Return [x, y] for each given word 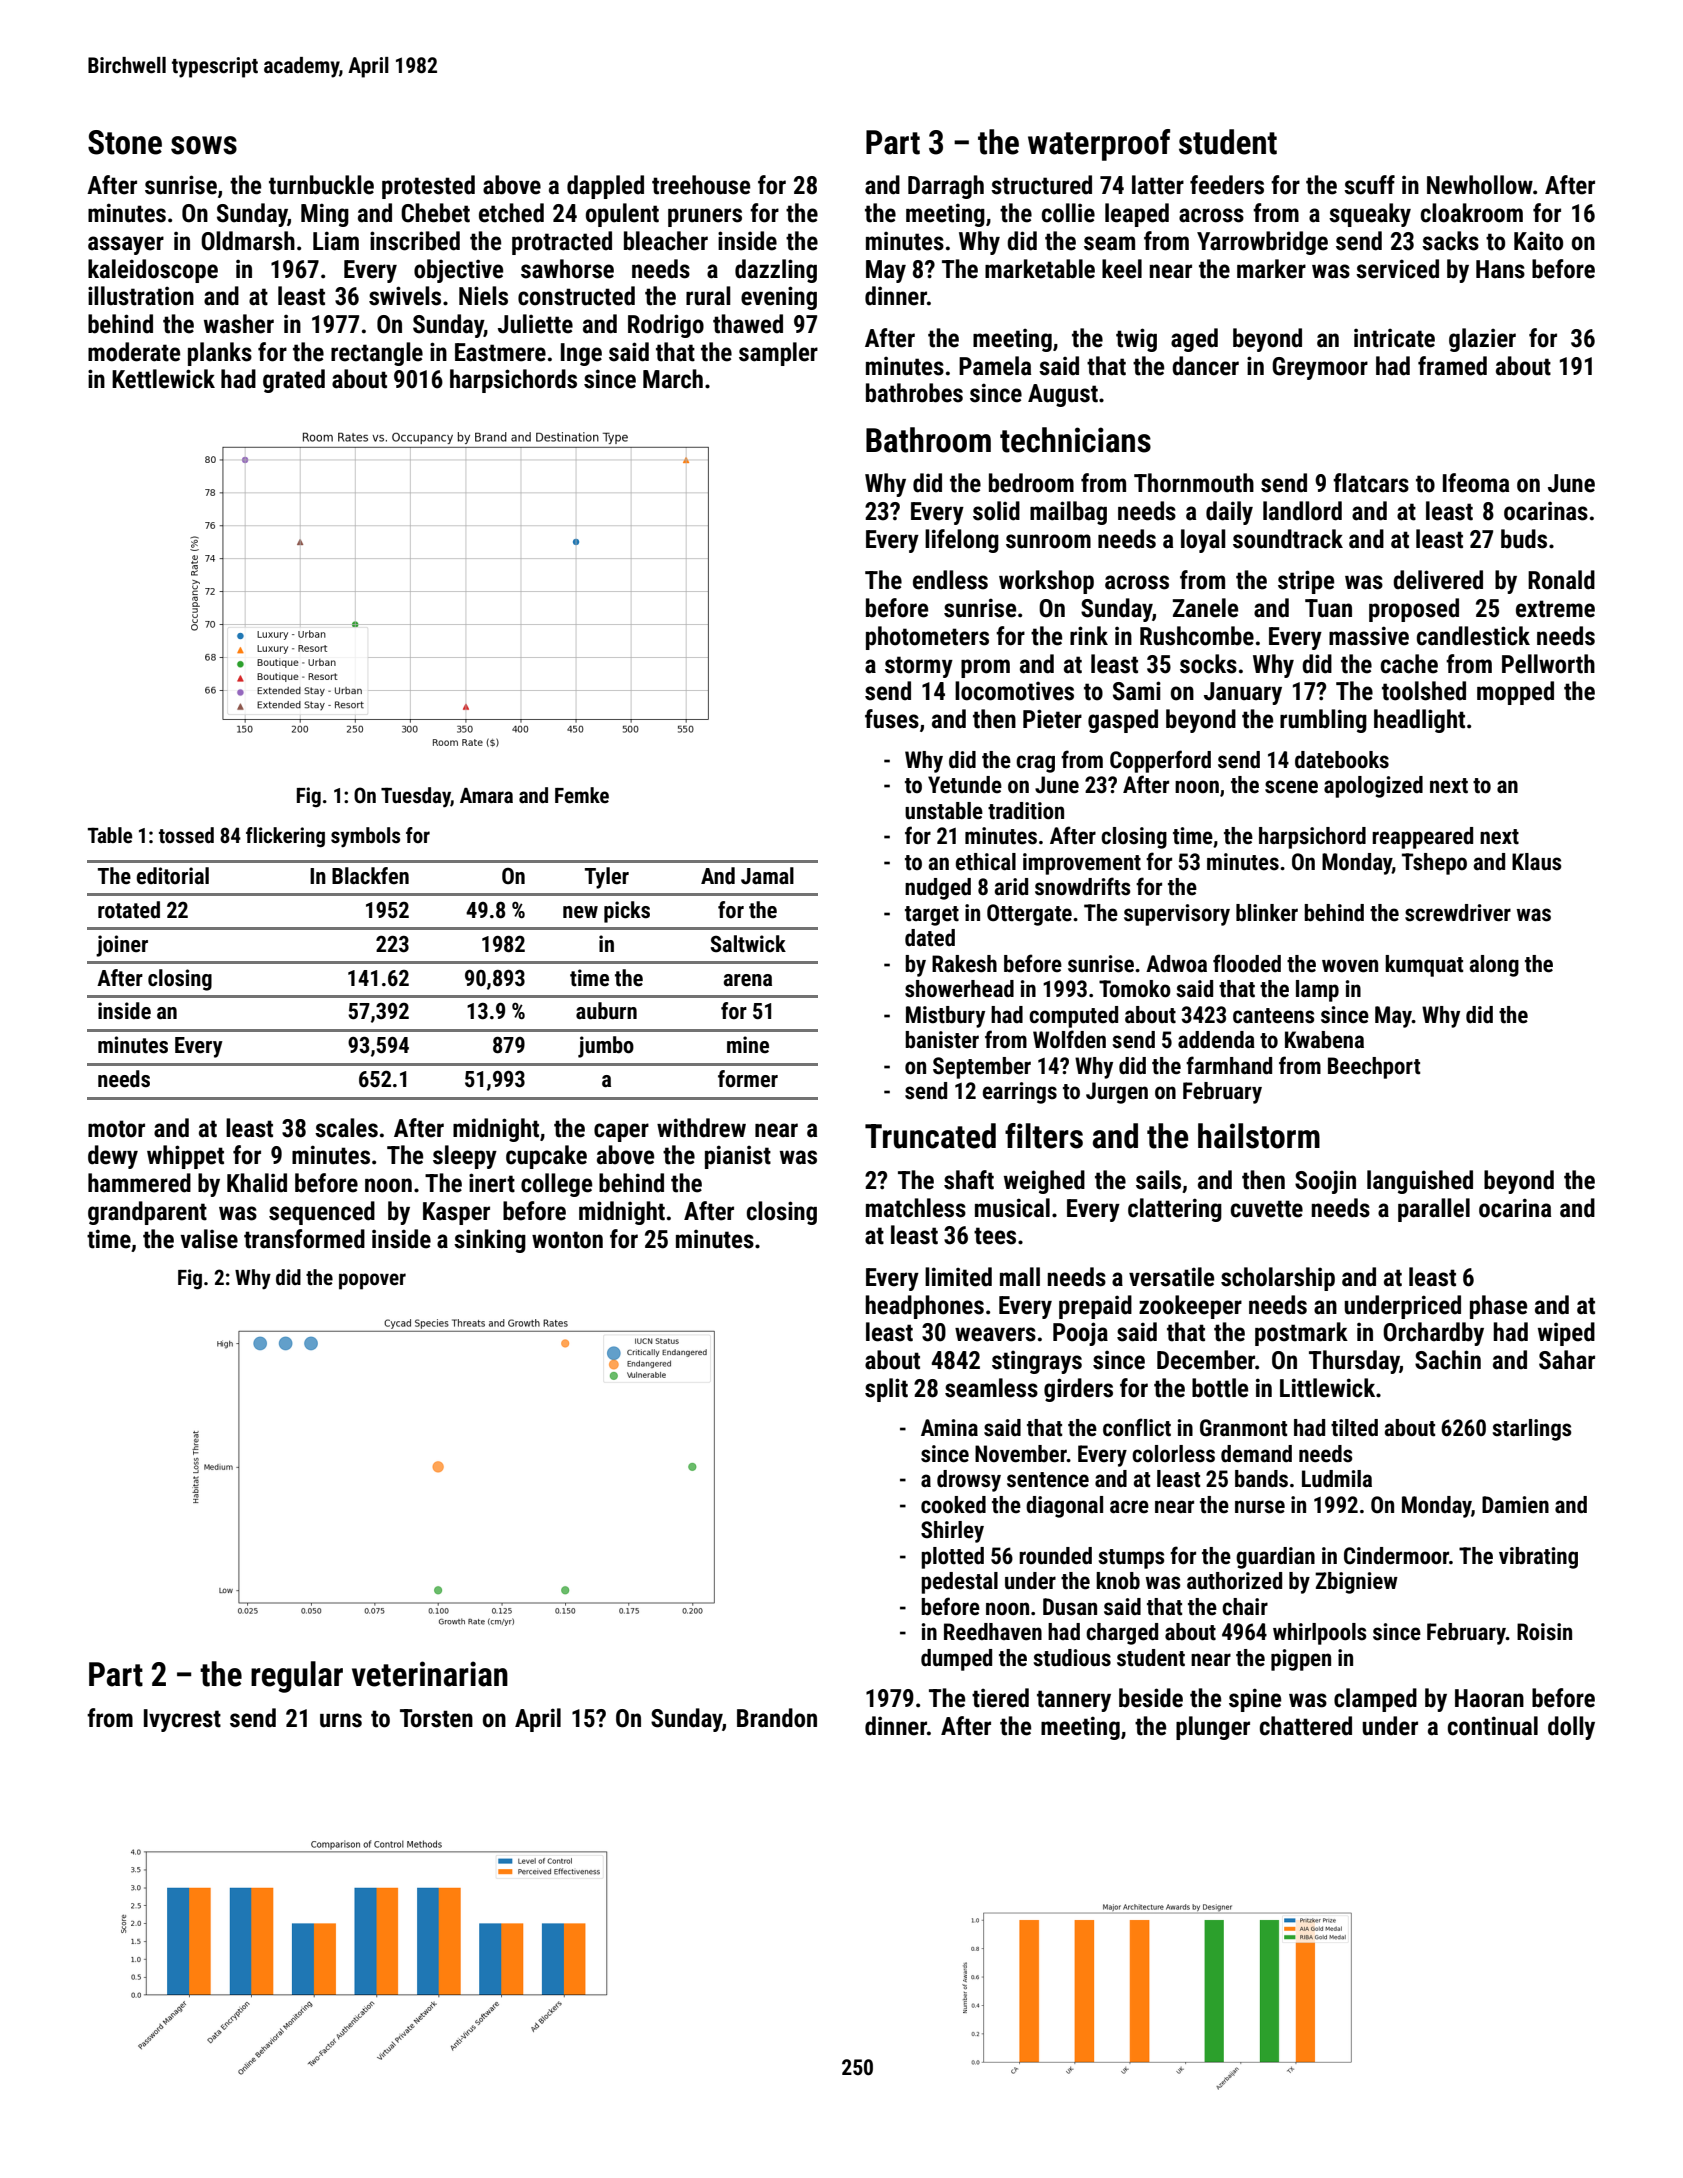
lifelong [962, 541]
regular [297, 1677]
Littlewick [1327, 1388]
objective [458, 271]
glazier [1482, 340]
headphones [924, 1307]
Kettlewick [163, 379]
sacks [1450, 241]
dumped [956, 1660]
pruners [705, 217]
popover [372, 1281]
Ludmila [1337, 1479]
